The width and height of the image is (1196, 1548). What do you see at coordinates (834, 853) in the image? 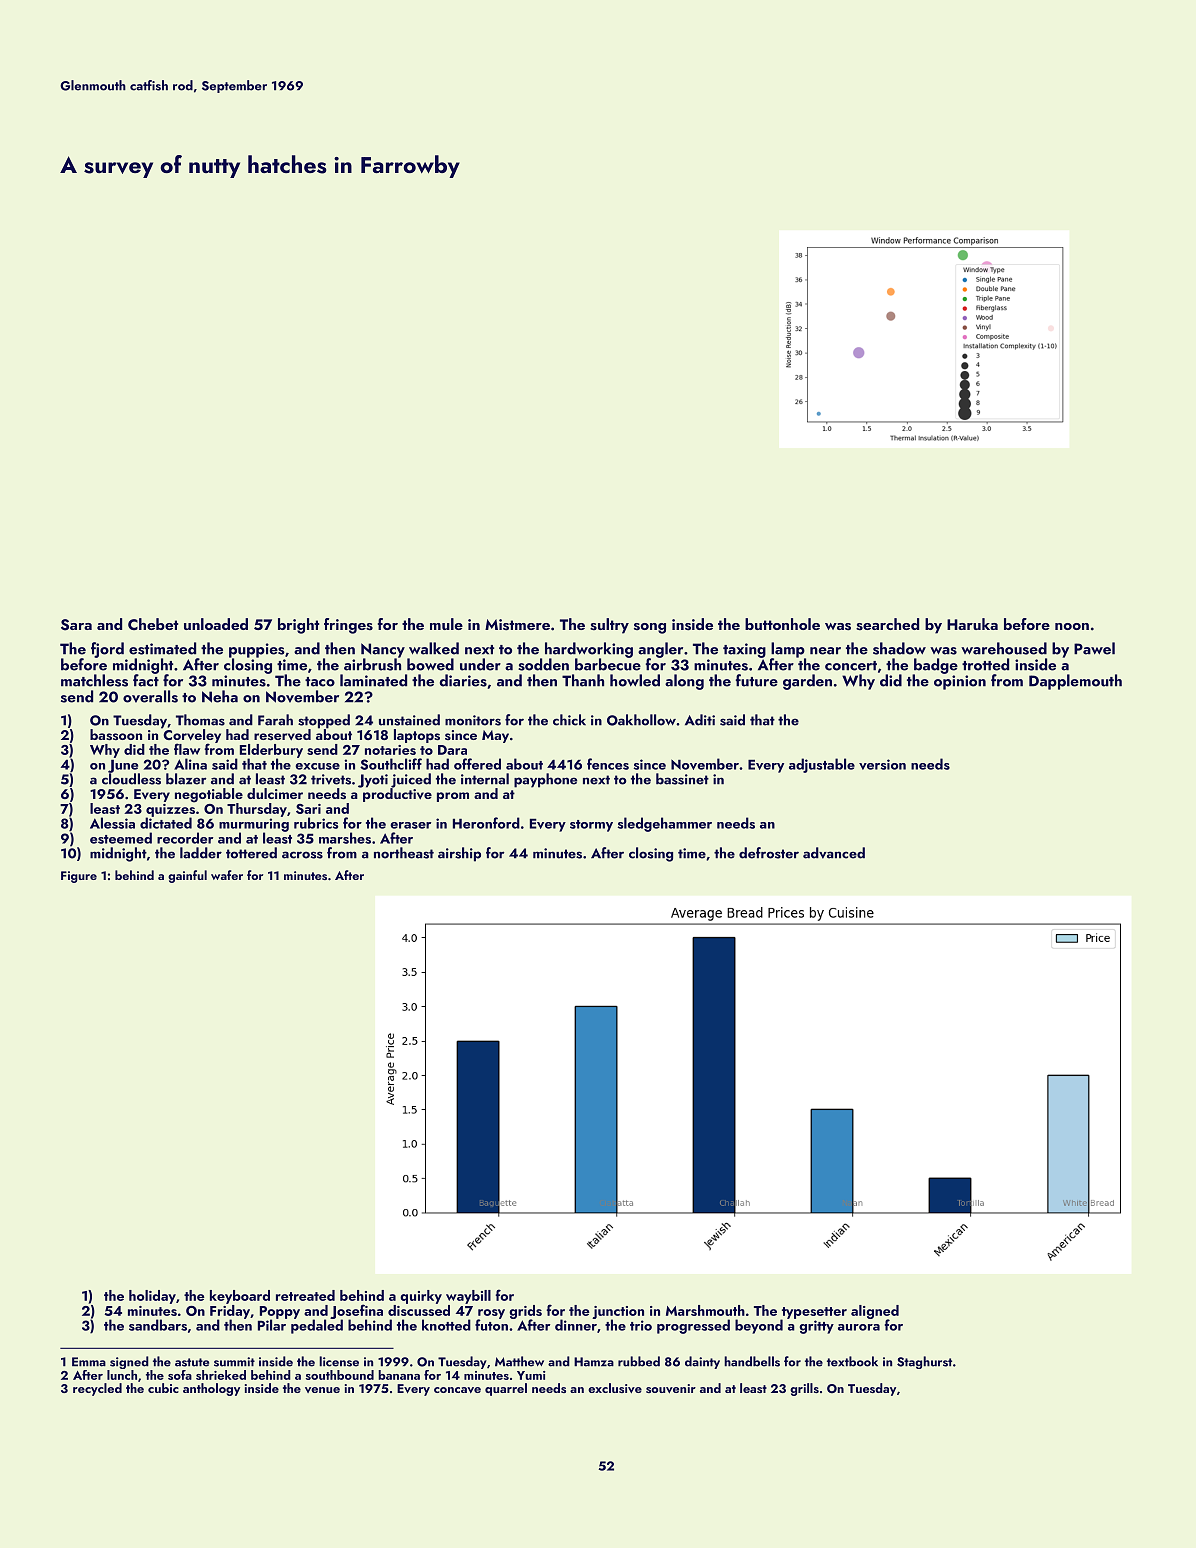
I see `advanced` at bounding box center [834, 853].
